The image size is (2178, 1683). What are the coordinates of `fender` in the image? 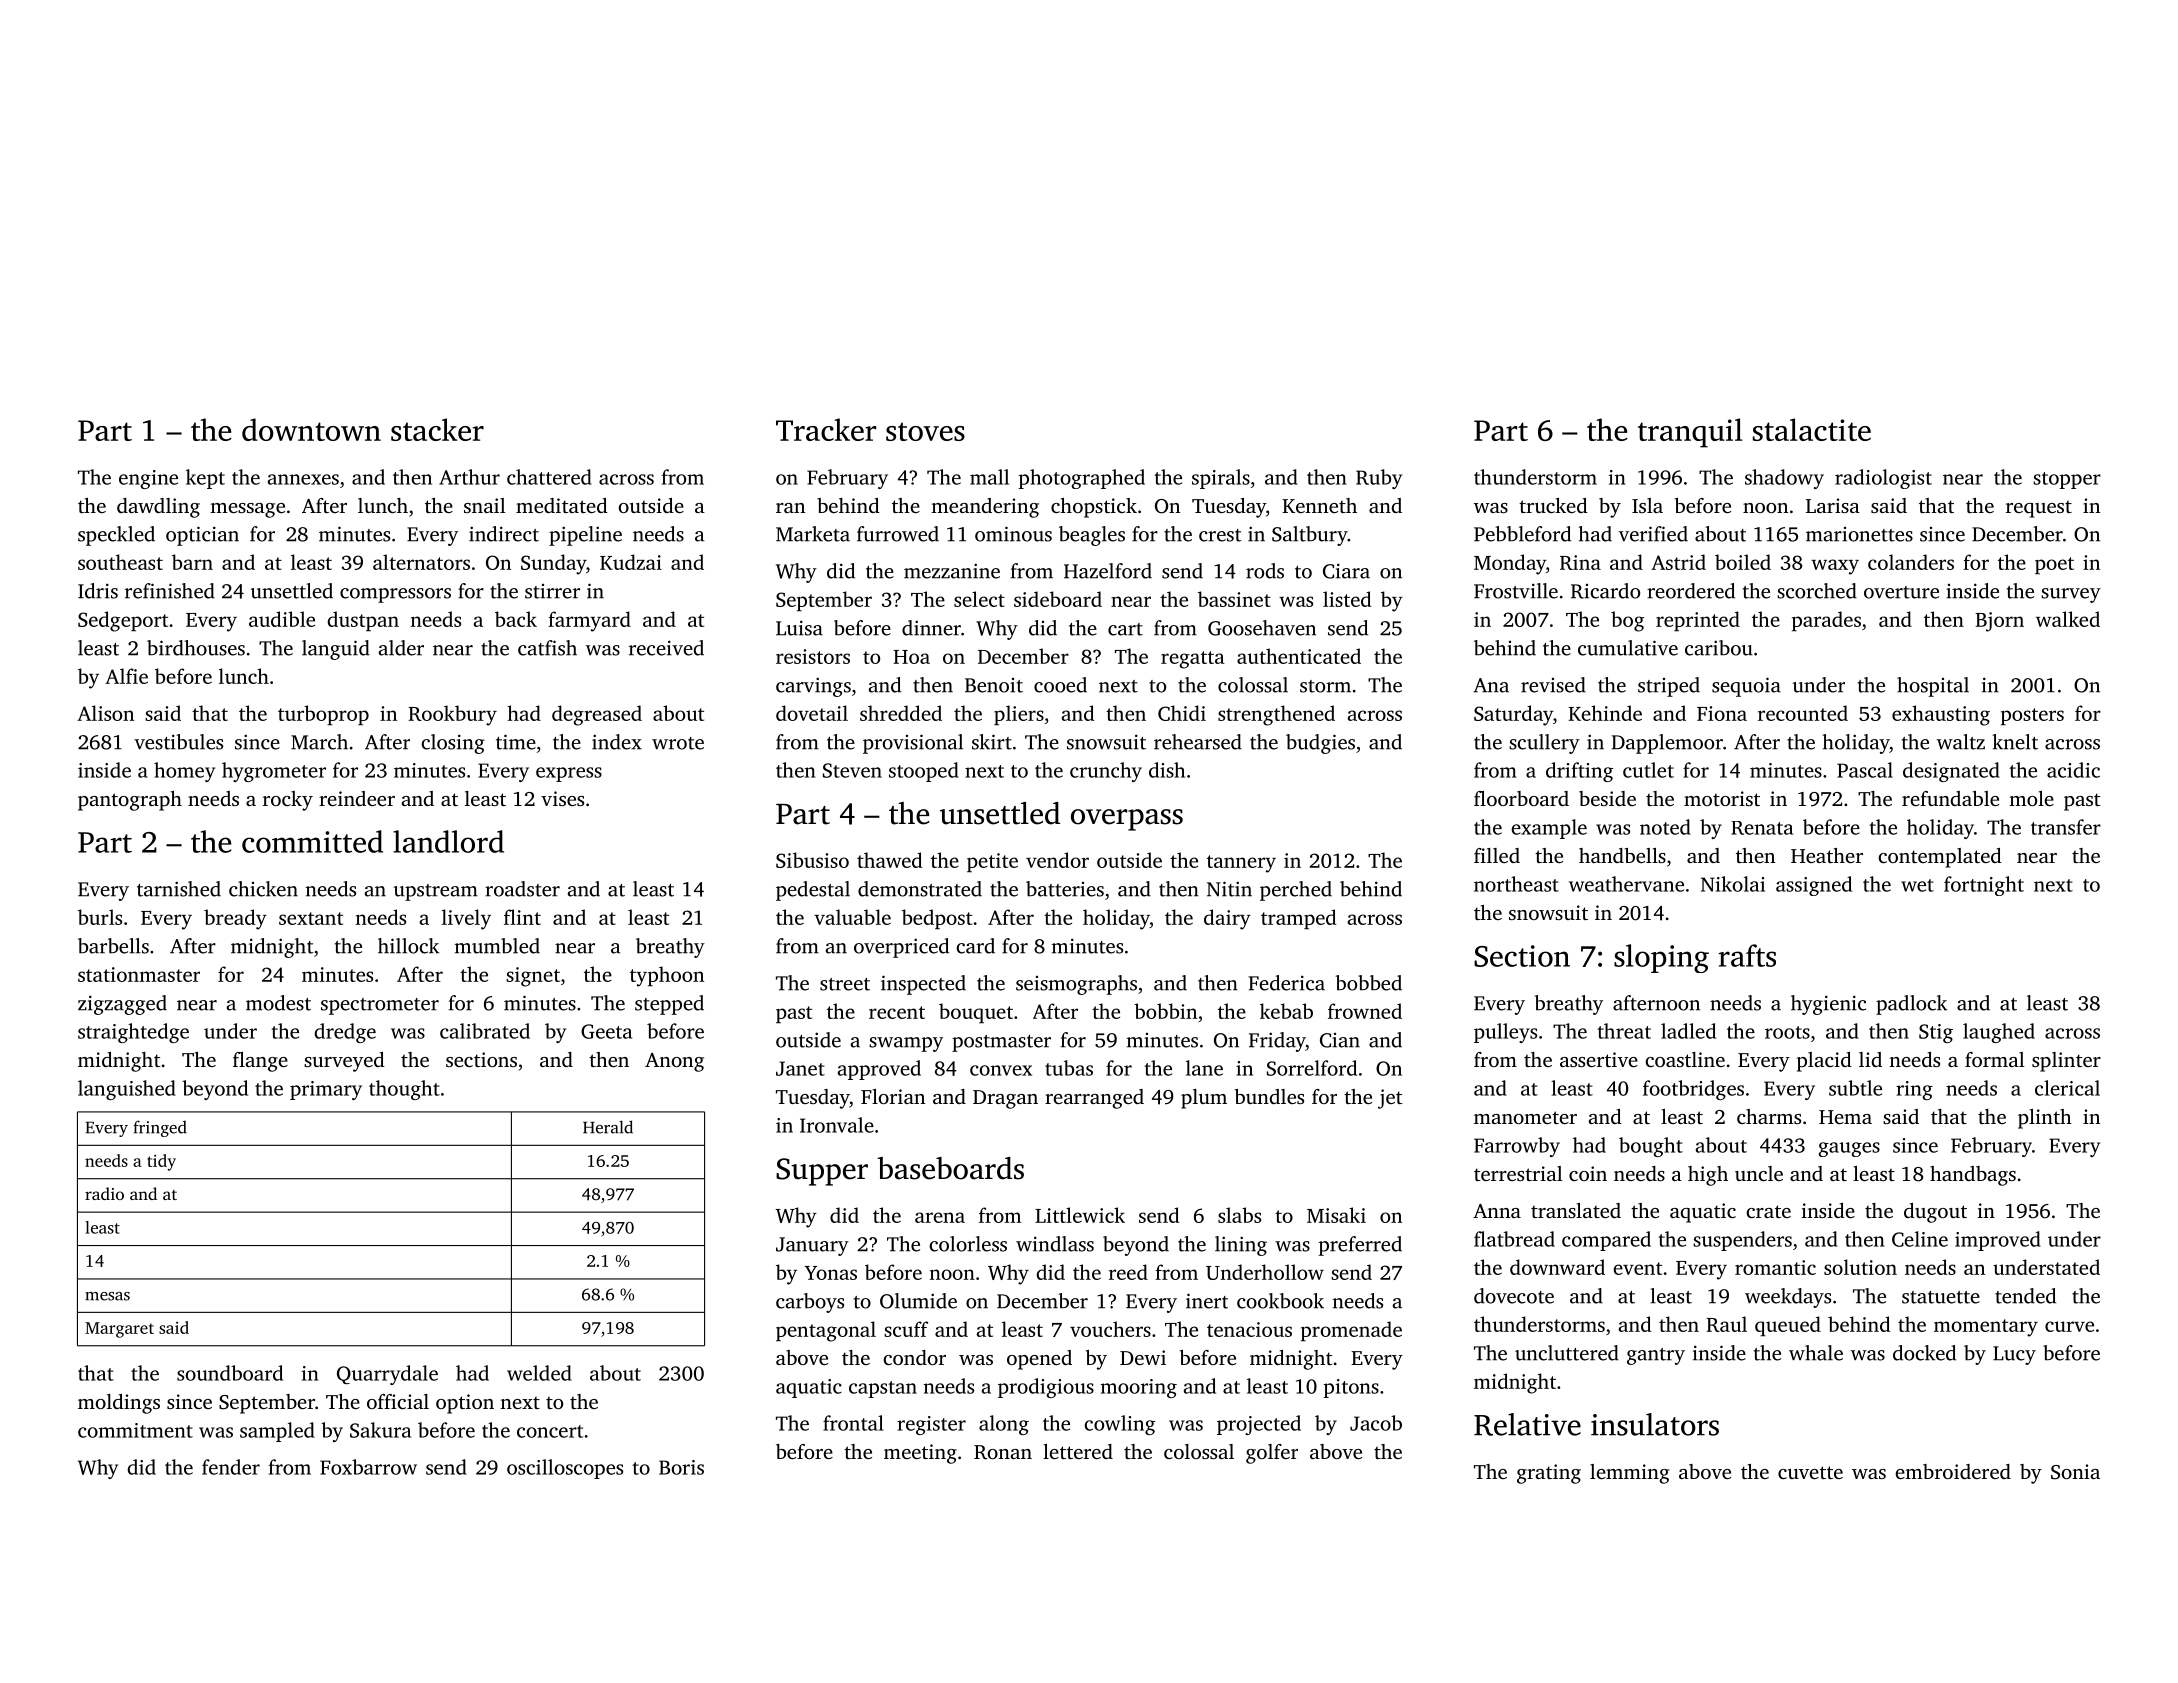 It's located at (231, 1467).
